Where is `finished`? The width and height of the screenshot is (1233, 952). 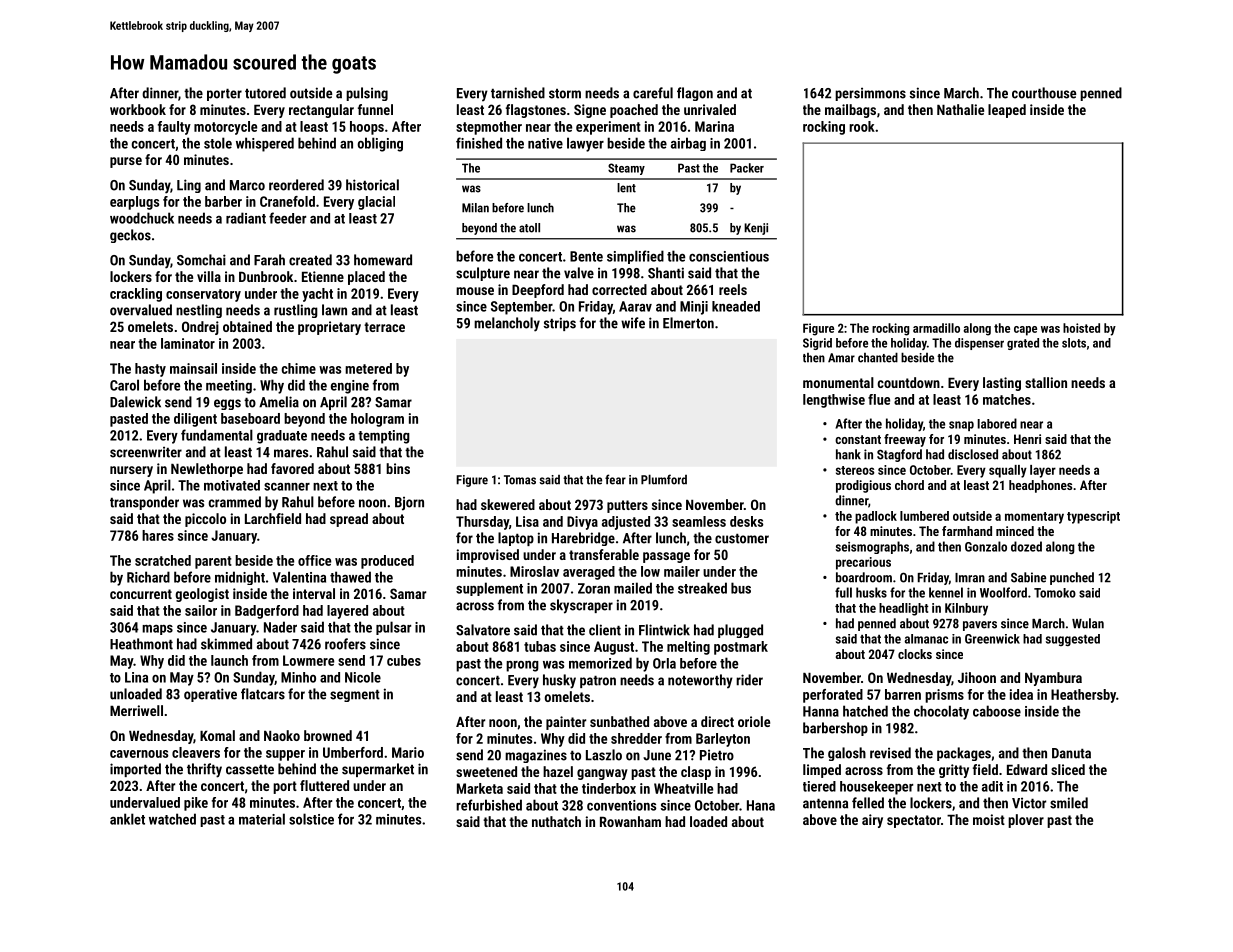
finished is located at coordinates (479, 143).
